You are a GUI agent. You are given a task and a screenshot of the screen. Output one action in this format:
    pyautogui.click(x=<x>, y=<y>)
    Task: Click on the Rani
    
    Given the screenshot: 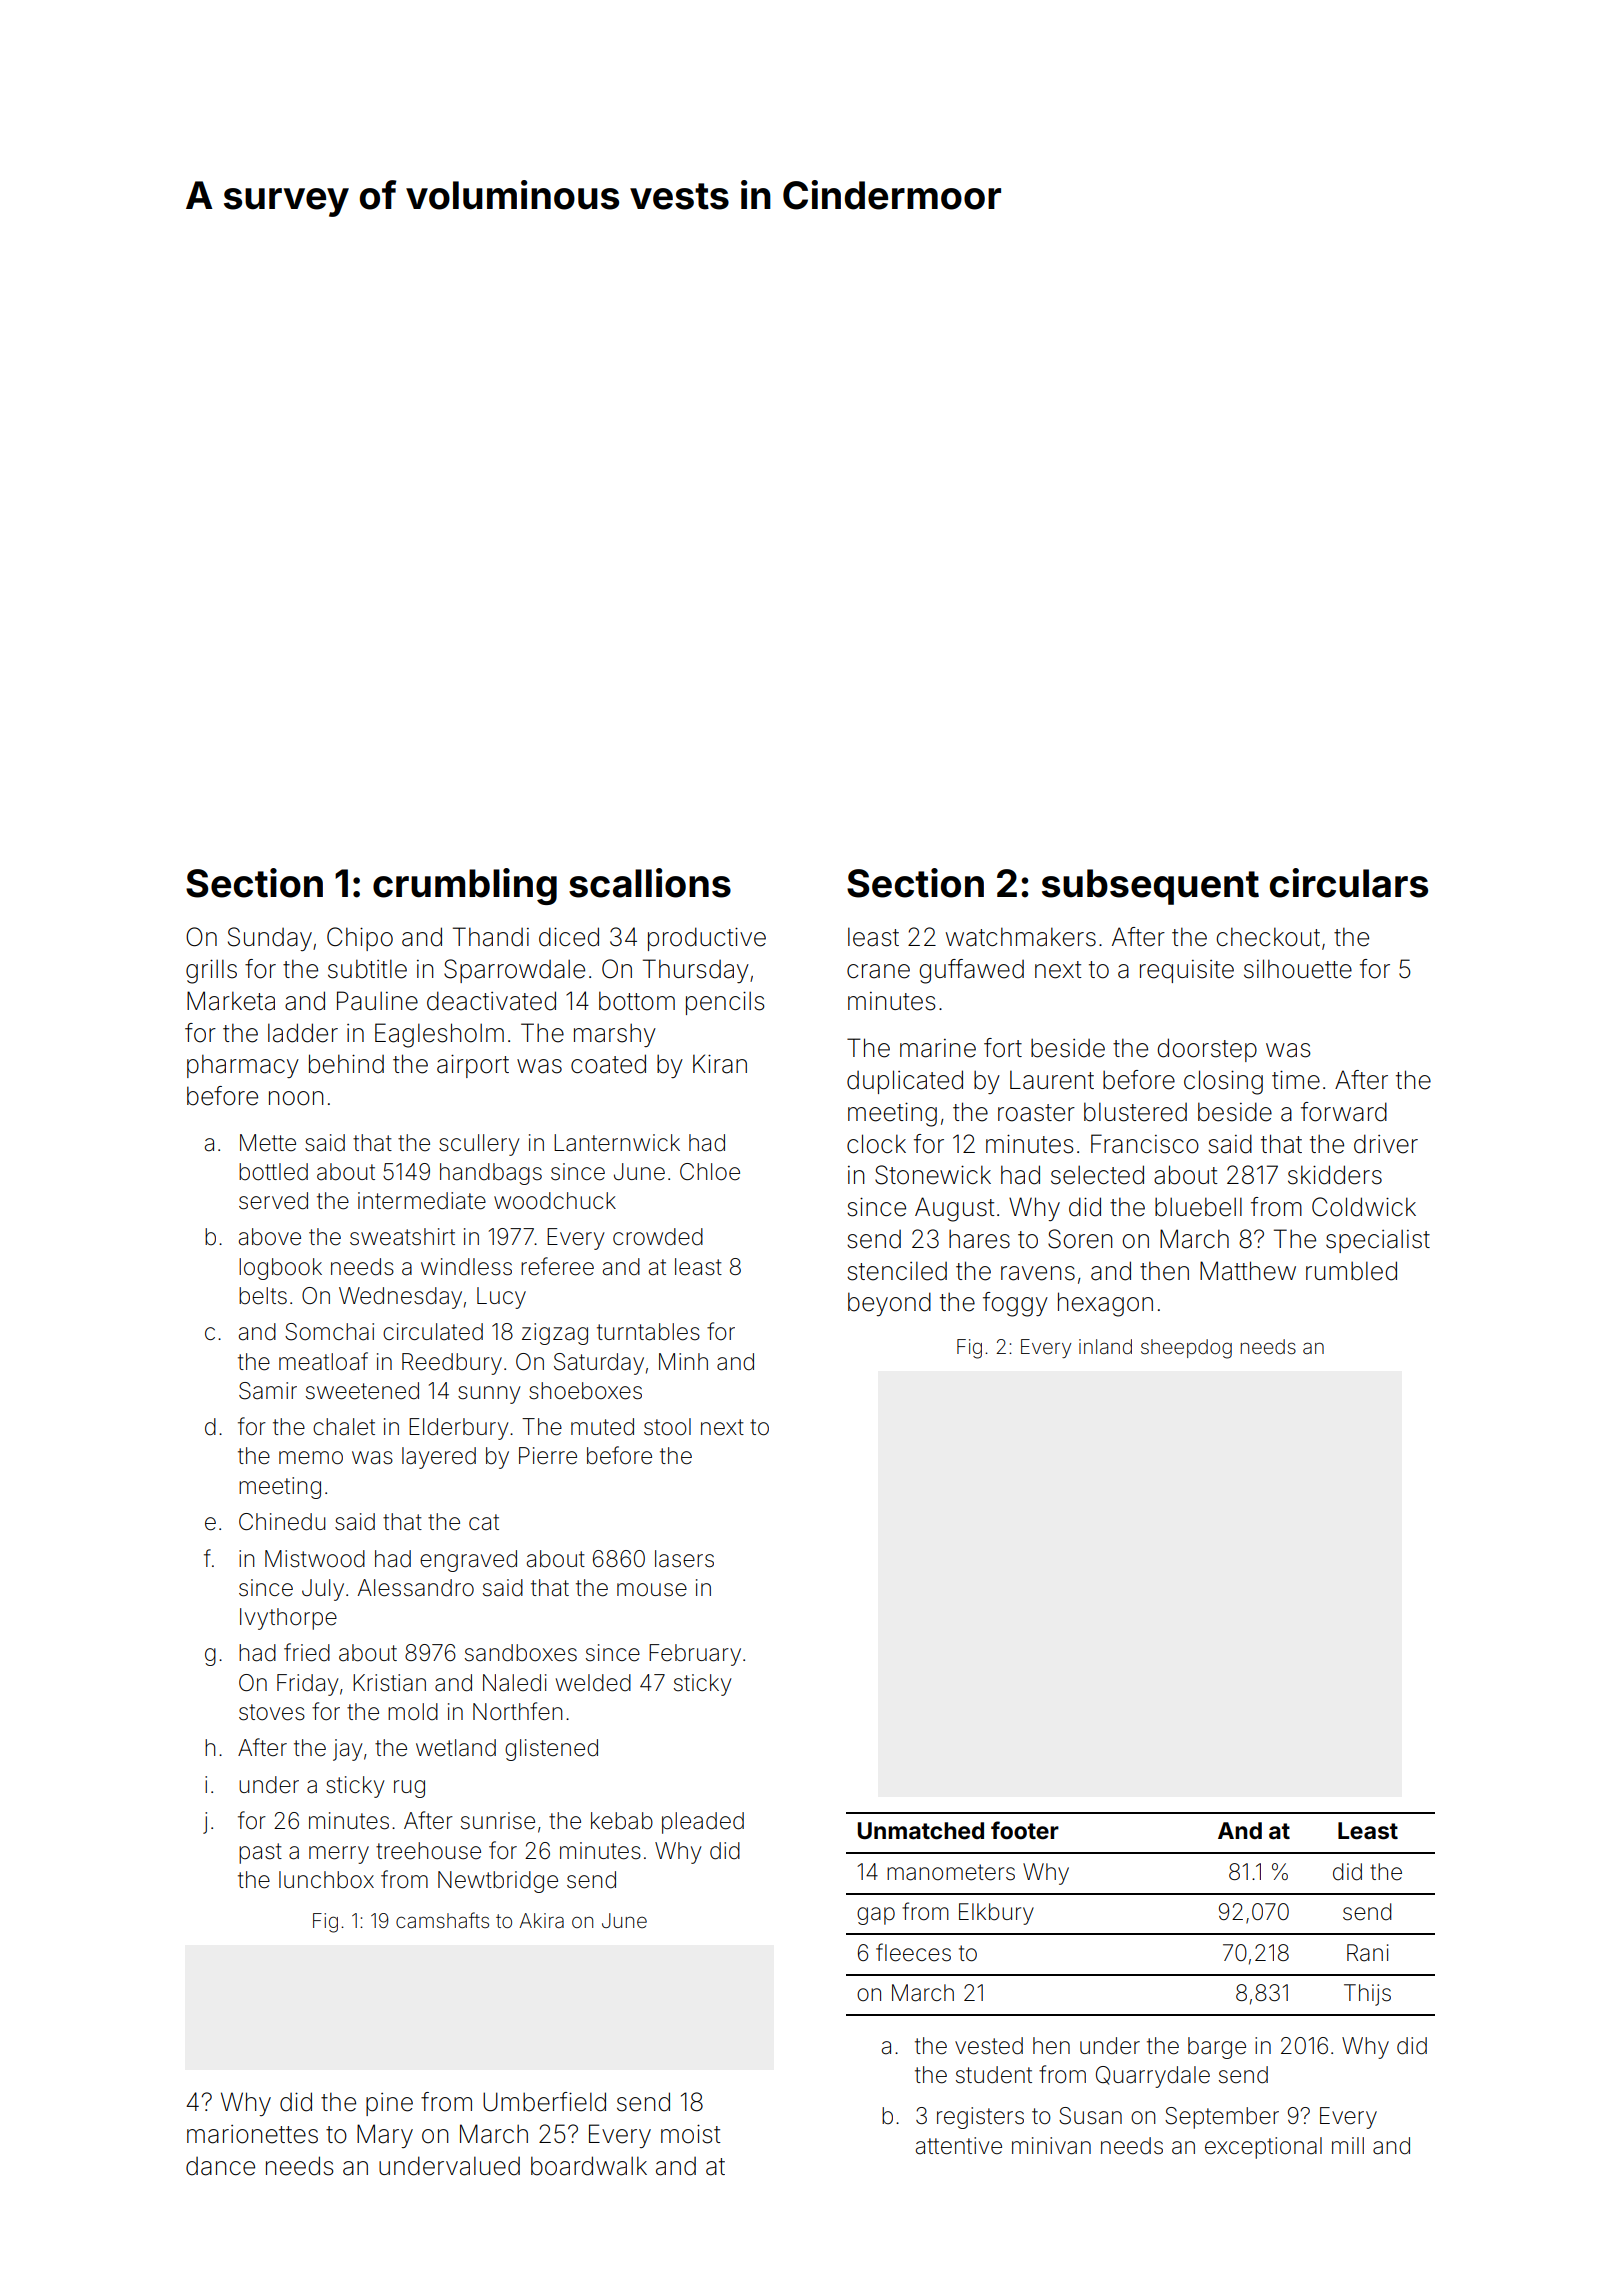 What is the action you would take?
    pyautogui.click(x=1368, y=1953)
